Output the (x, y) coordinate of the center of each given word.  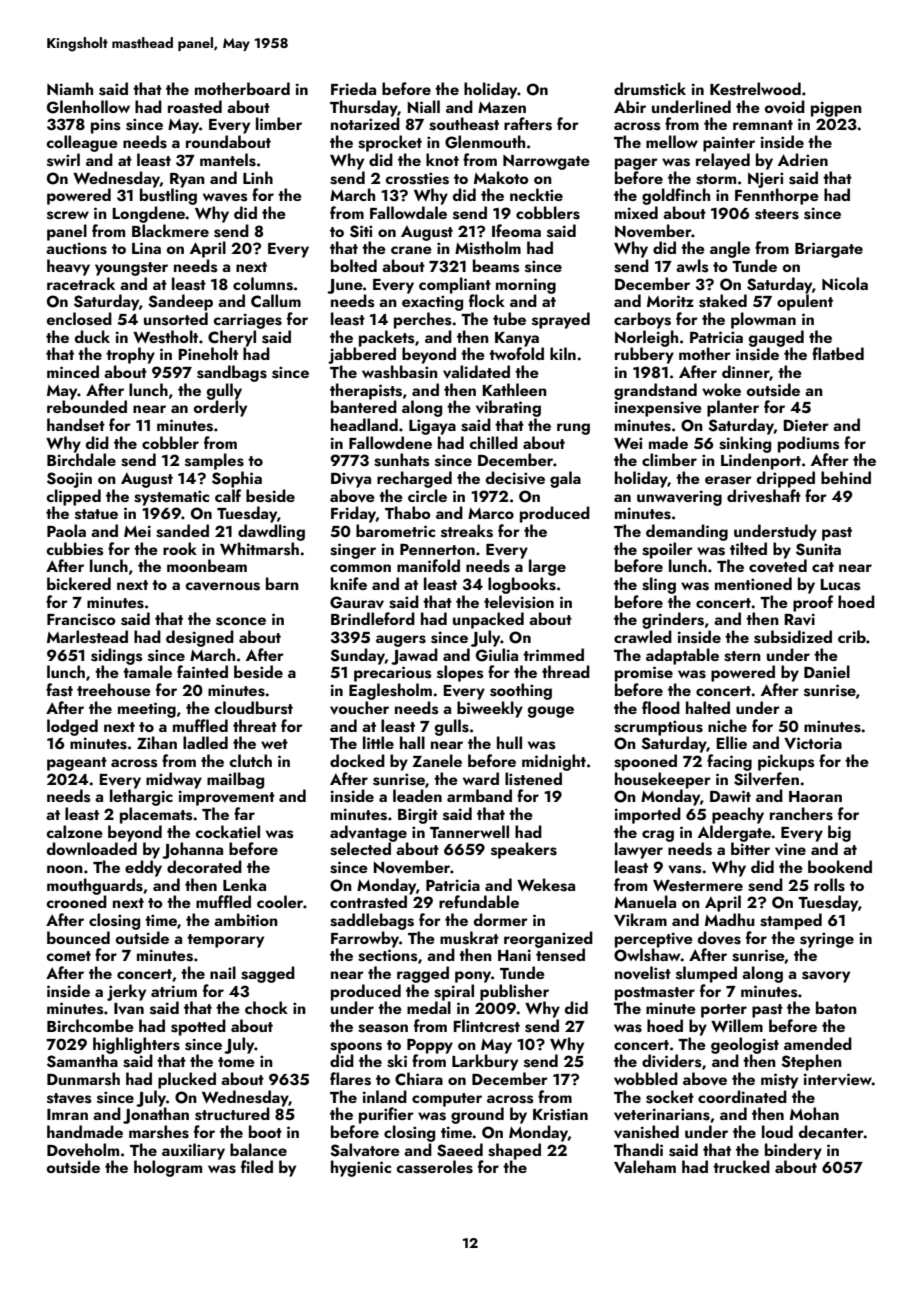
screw (68, 215)
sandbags (232, 373)
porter (724, 1011)
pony (473, 977)
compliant (455, 285)
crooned (76, 901)
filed (257, 1166)
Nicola (845, 283)
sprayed (561, 320)
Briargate (829, 250)
